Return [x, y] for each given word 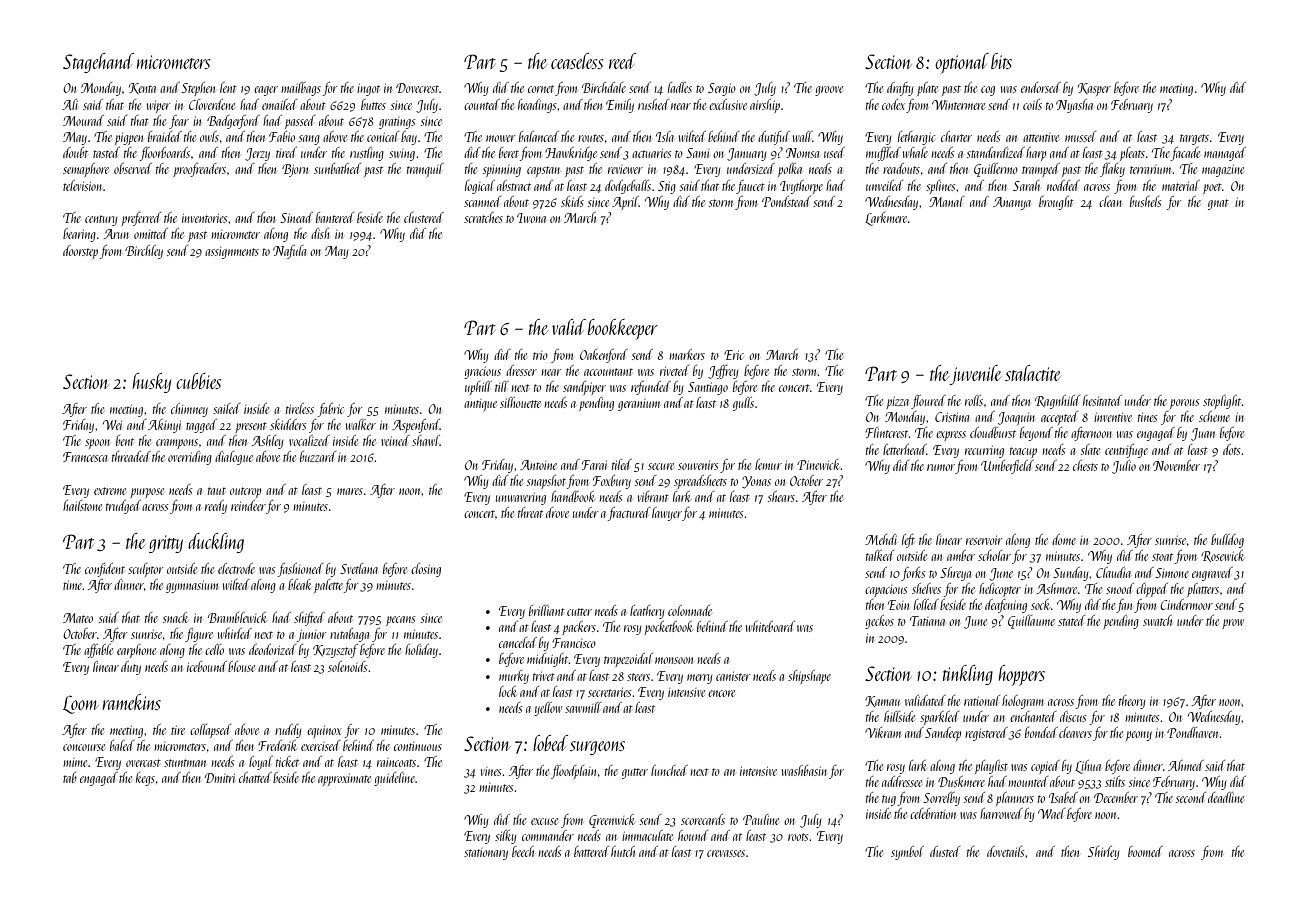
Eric [734, 355]
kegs [145, 779]
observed [133, 168]
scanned [483, 201]
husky [151, 383]
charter [956, 136]
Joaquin [1016, 418]
